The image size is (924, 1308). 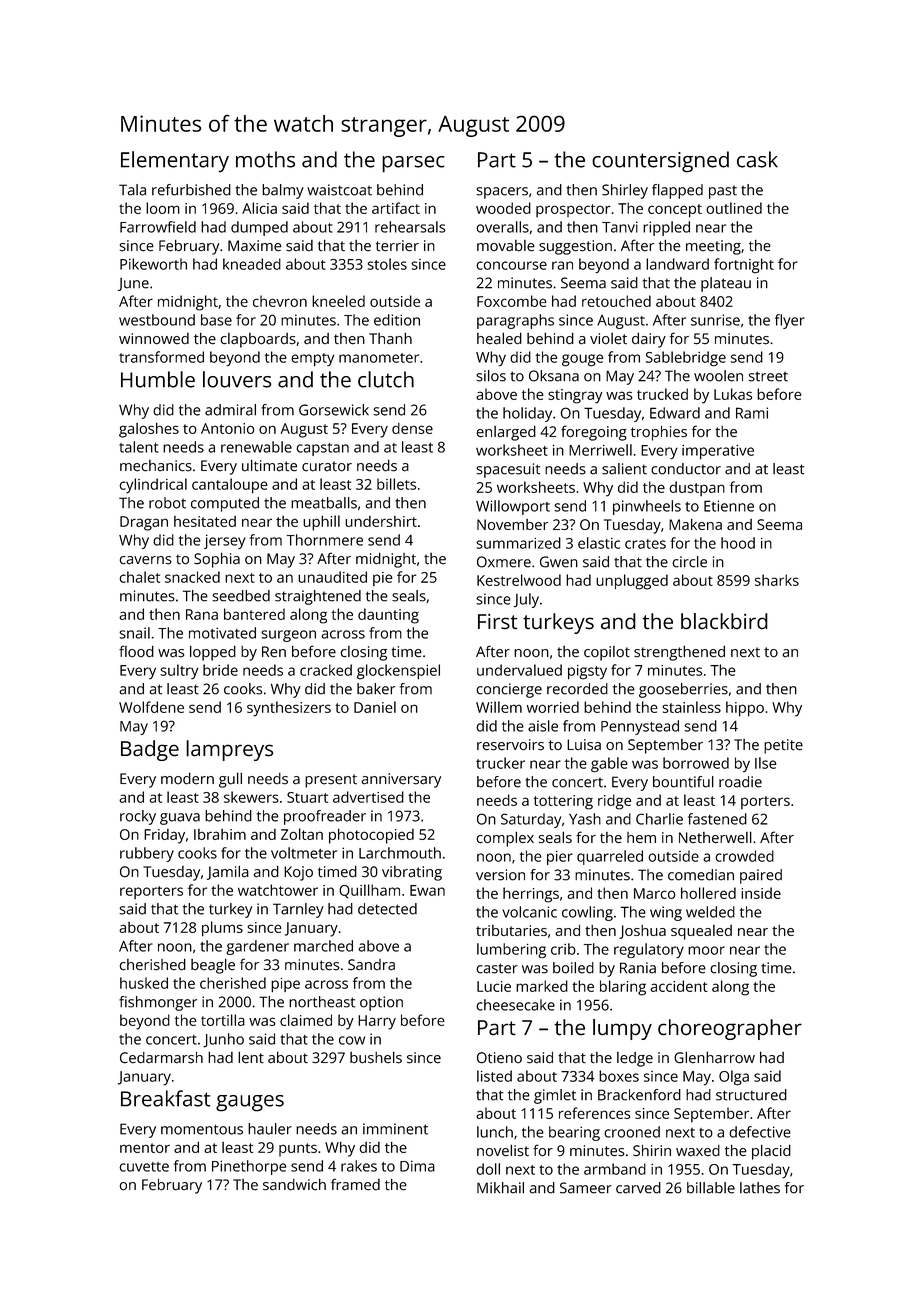 What do you see at coordinates (506, 433) in the image?
I see `enlarged` at bounding box center [506, 433].
